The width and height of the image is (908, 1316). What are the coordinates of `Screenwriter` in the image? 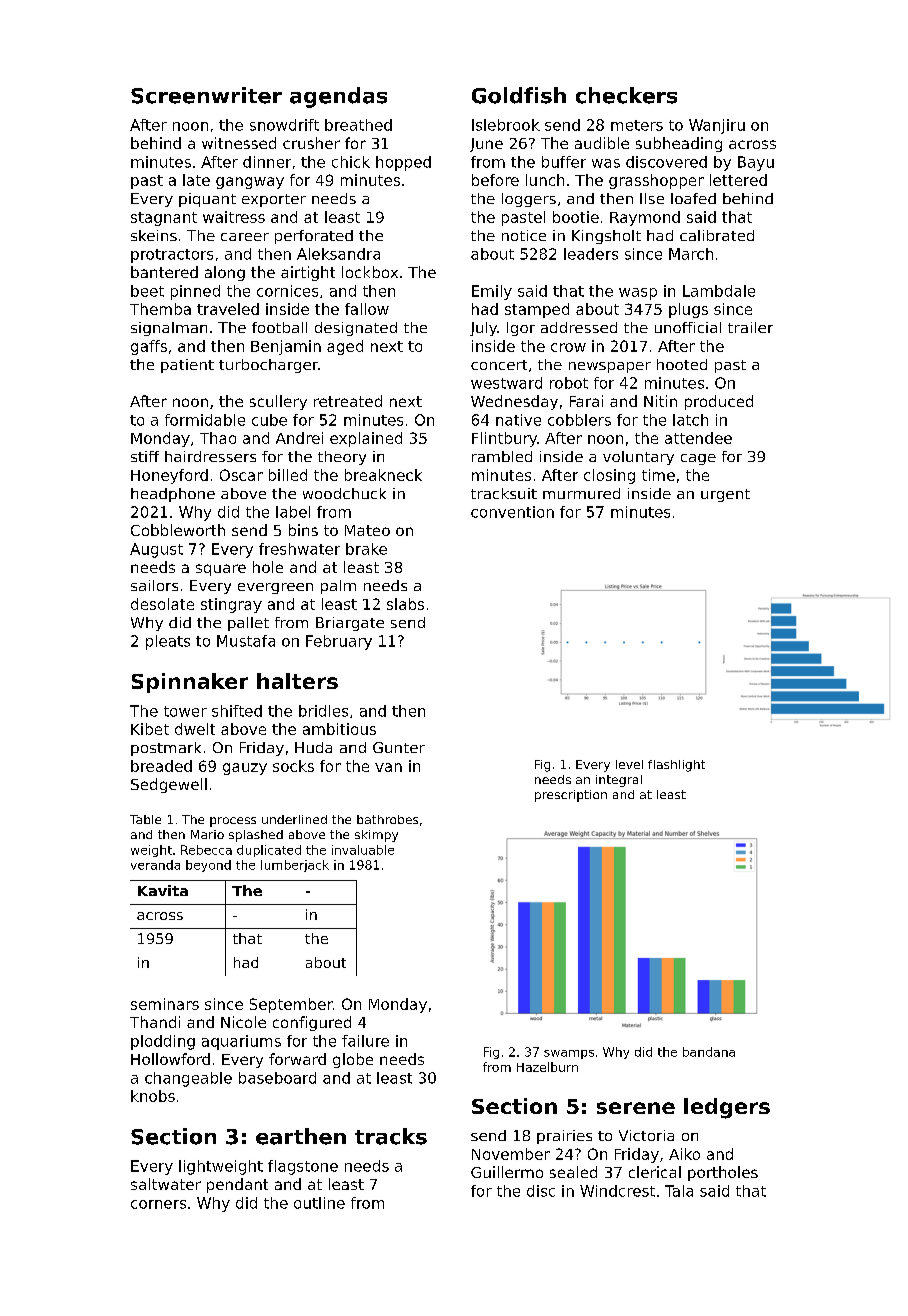 It's located at (206, 95).
